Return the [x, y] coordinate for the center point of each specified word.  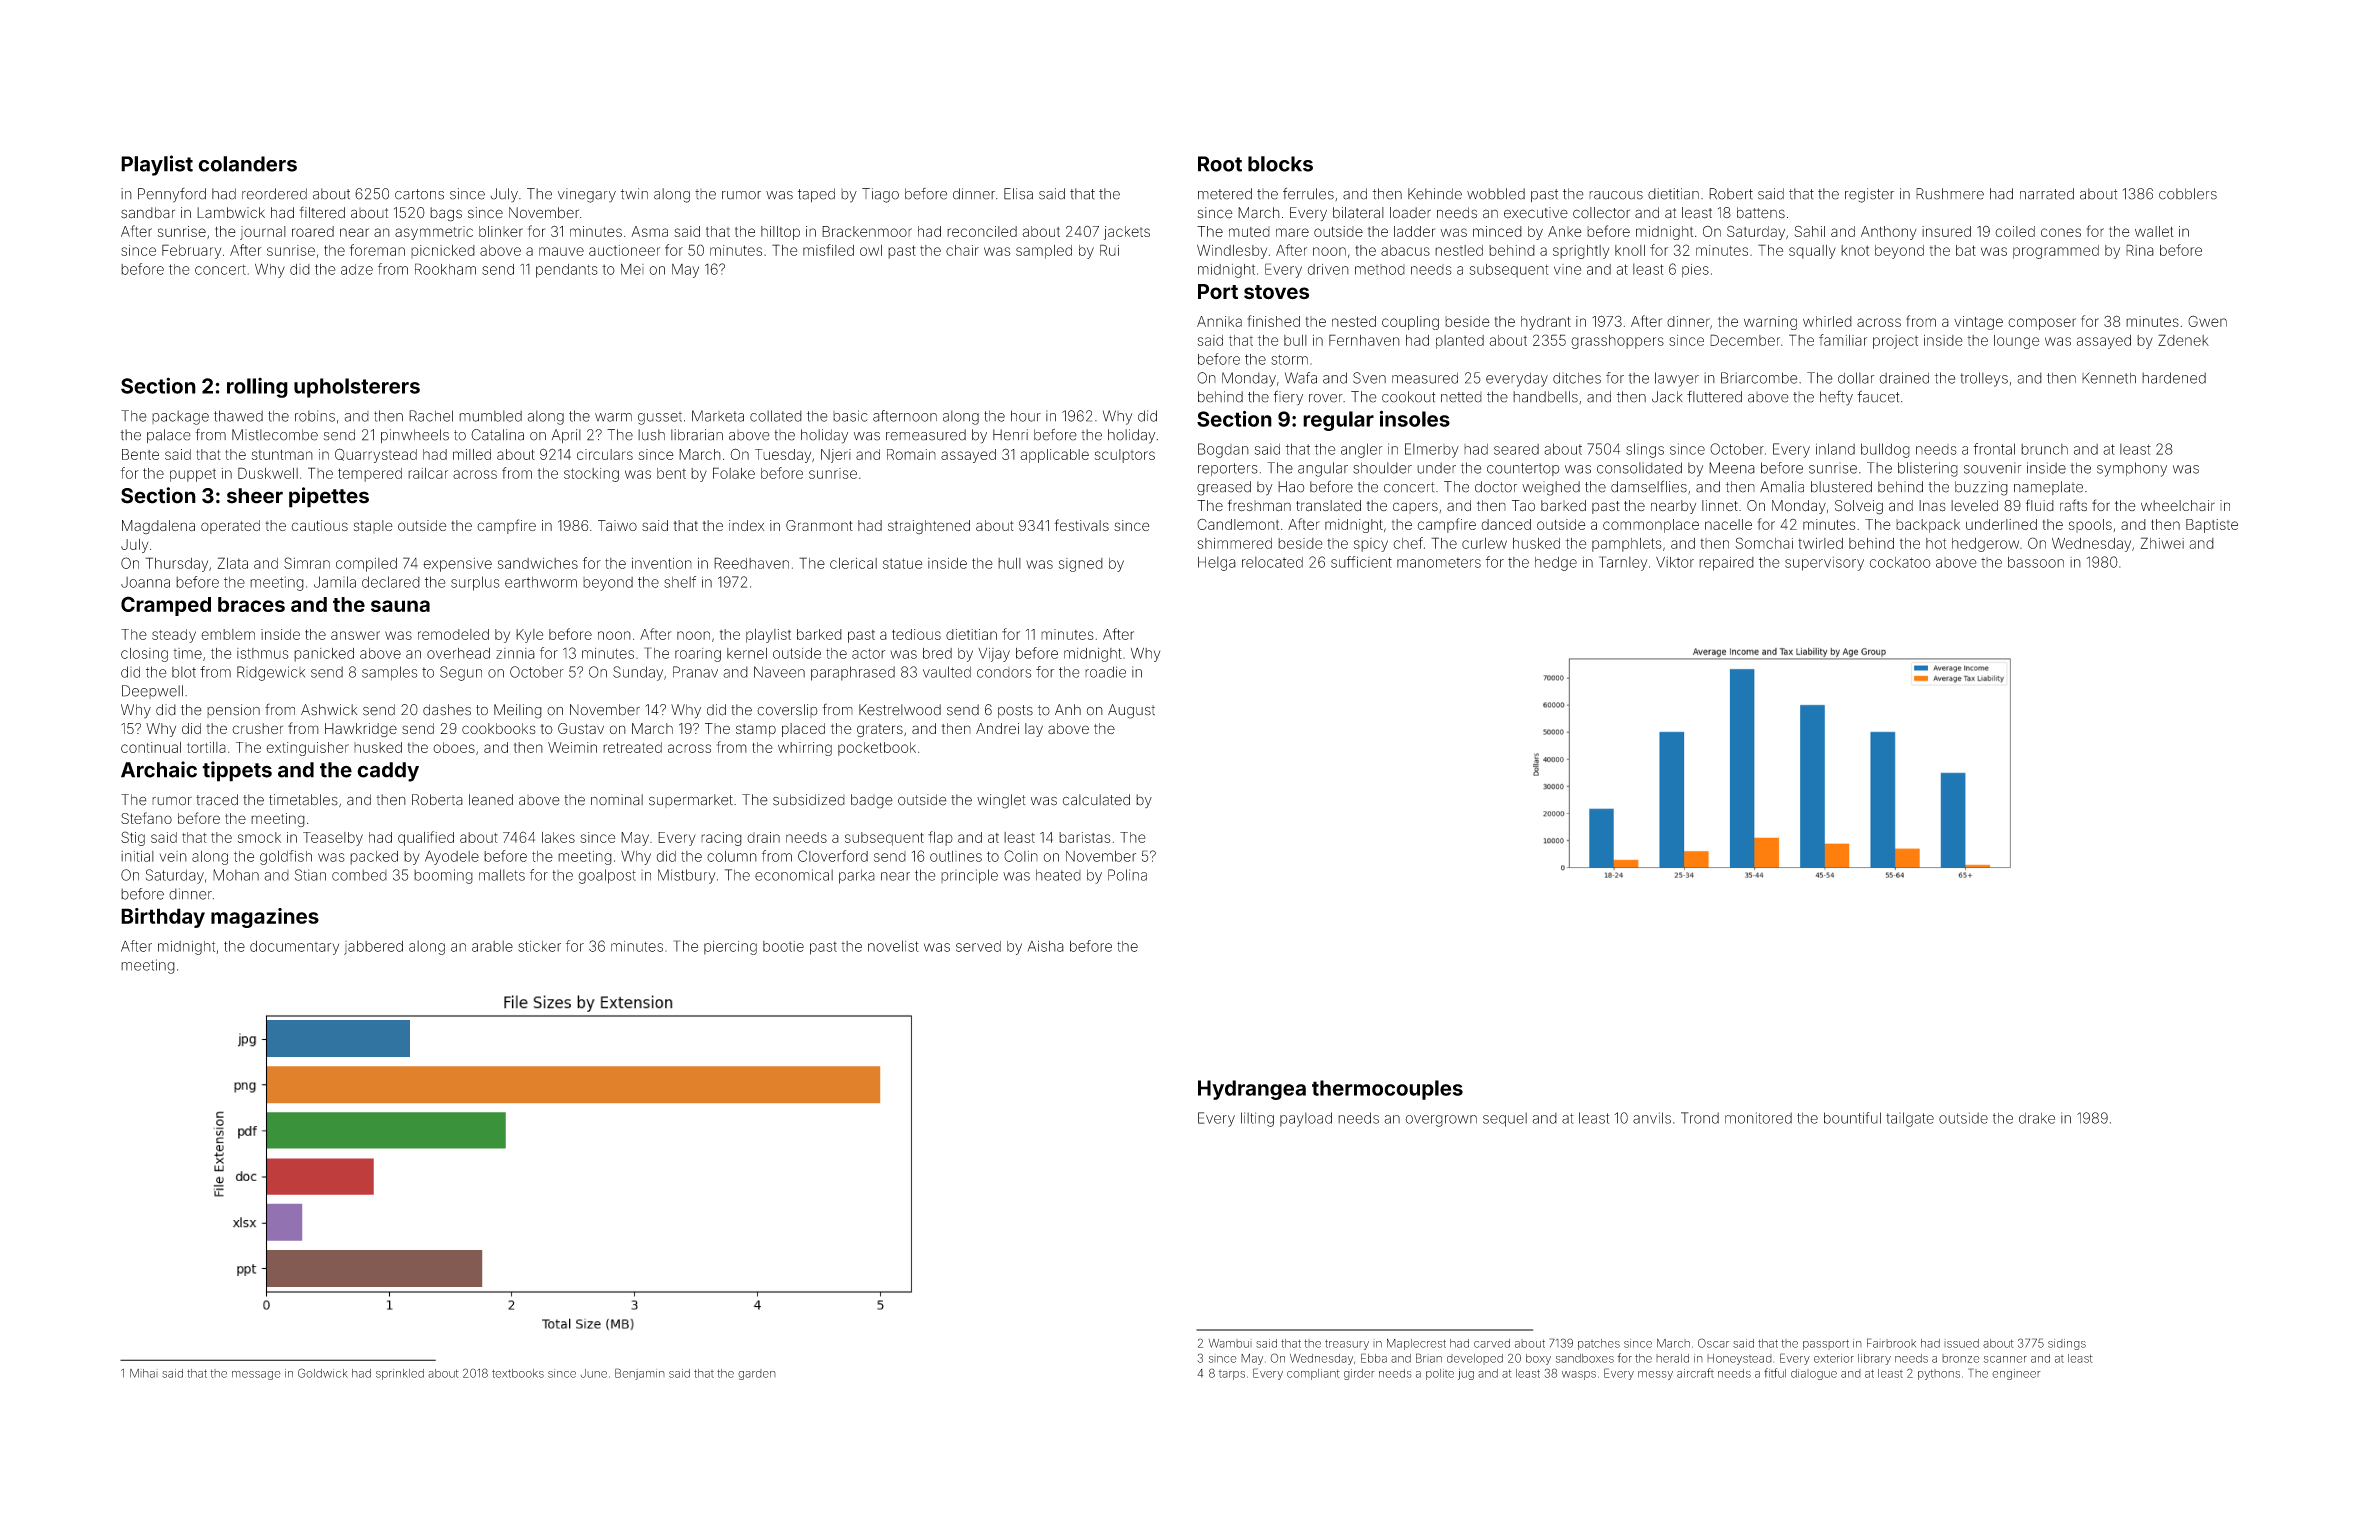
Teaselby [333, 839]
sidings [2067, 1344]
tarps [1232, 1375]
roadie [1105, 672]
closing [144, 655]
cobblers [2188, 194]
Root [1220, 164]
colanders [247, 164]
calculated [1096, 800]
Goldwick [323, 1373]
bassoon [2036, 562]
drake [2037, 1118]
